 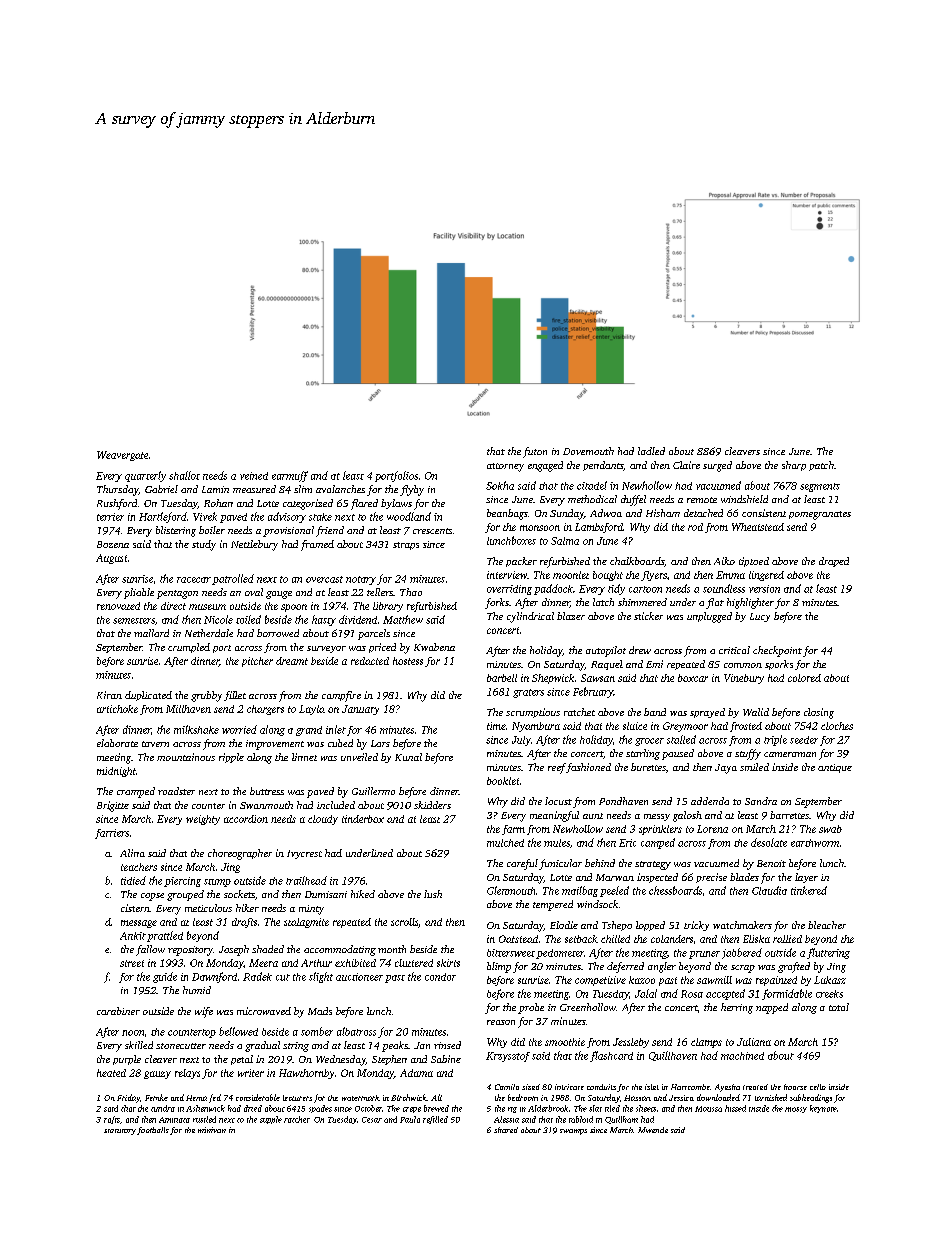 What do you see at coordinates (176, 791) in the page?
I see `roadster` at bounding box center [176, 791].
